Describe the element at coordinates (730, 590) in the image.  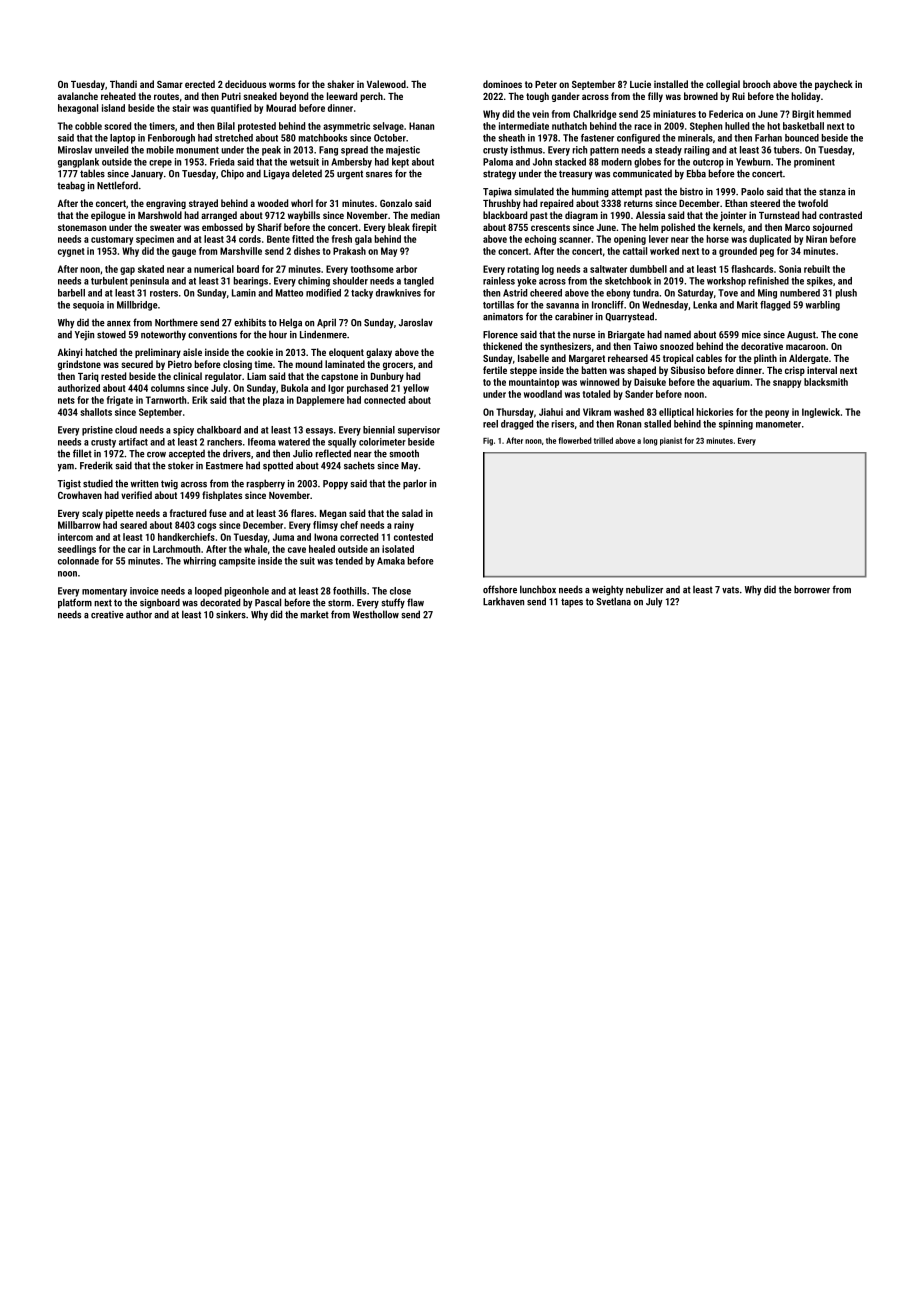
I see `vats` at that location.
